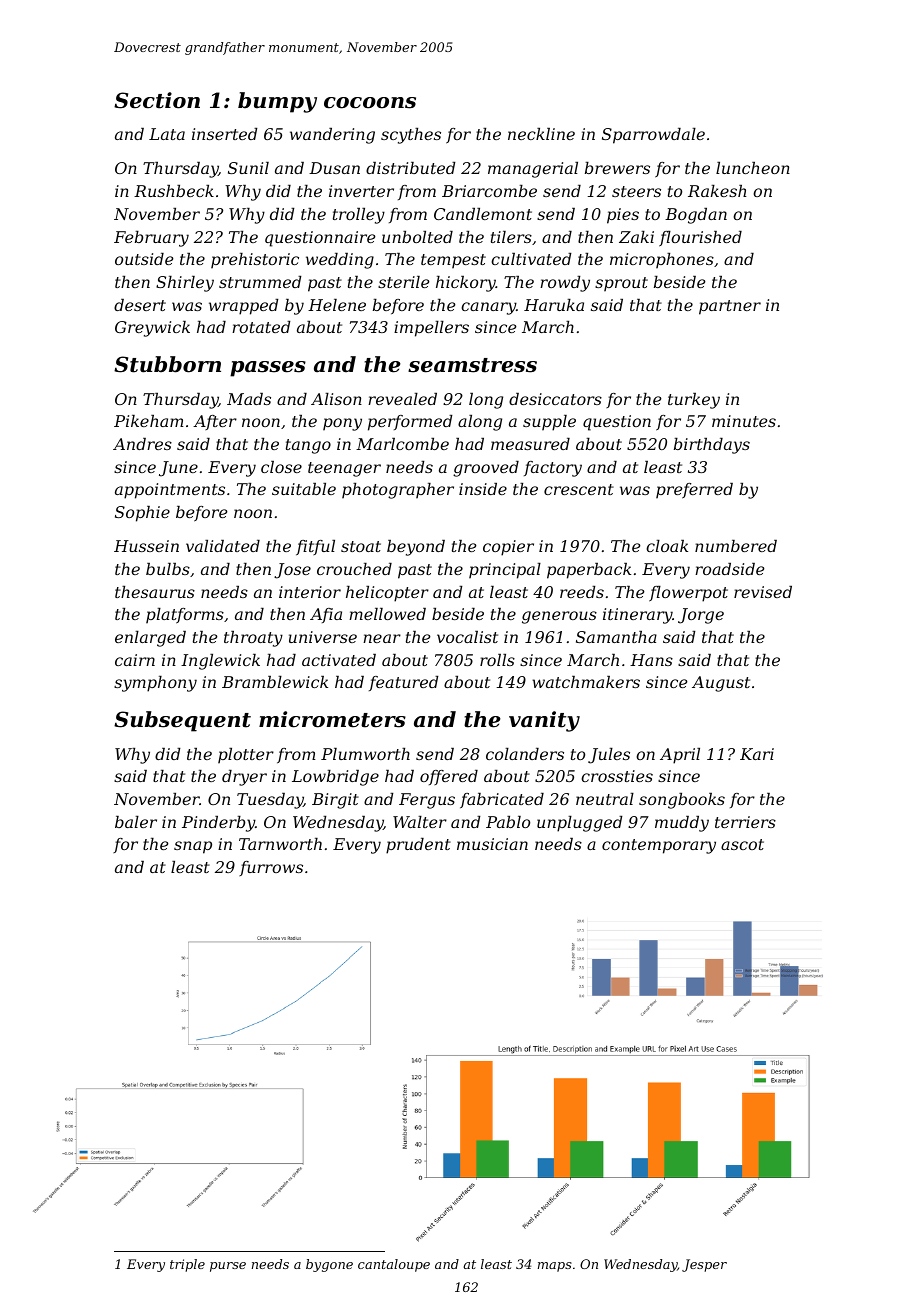 The height and width of the page is (1316, 908). Describe the element at coordinates (742, 844) in the page. I see `ascot` at that location.
